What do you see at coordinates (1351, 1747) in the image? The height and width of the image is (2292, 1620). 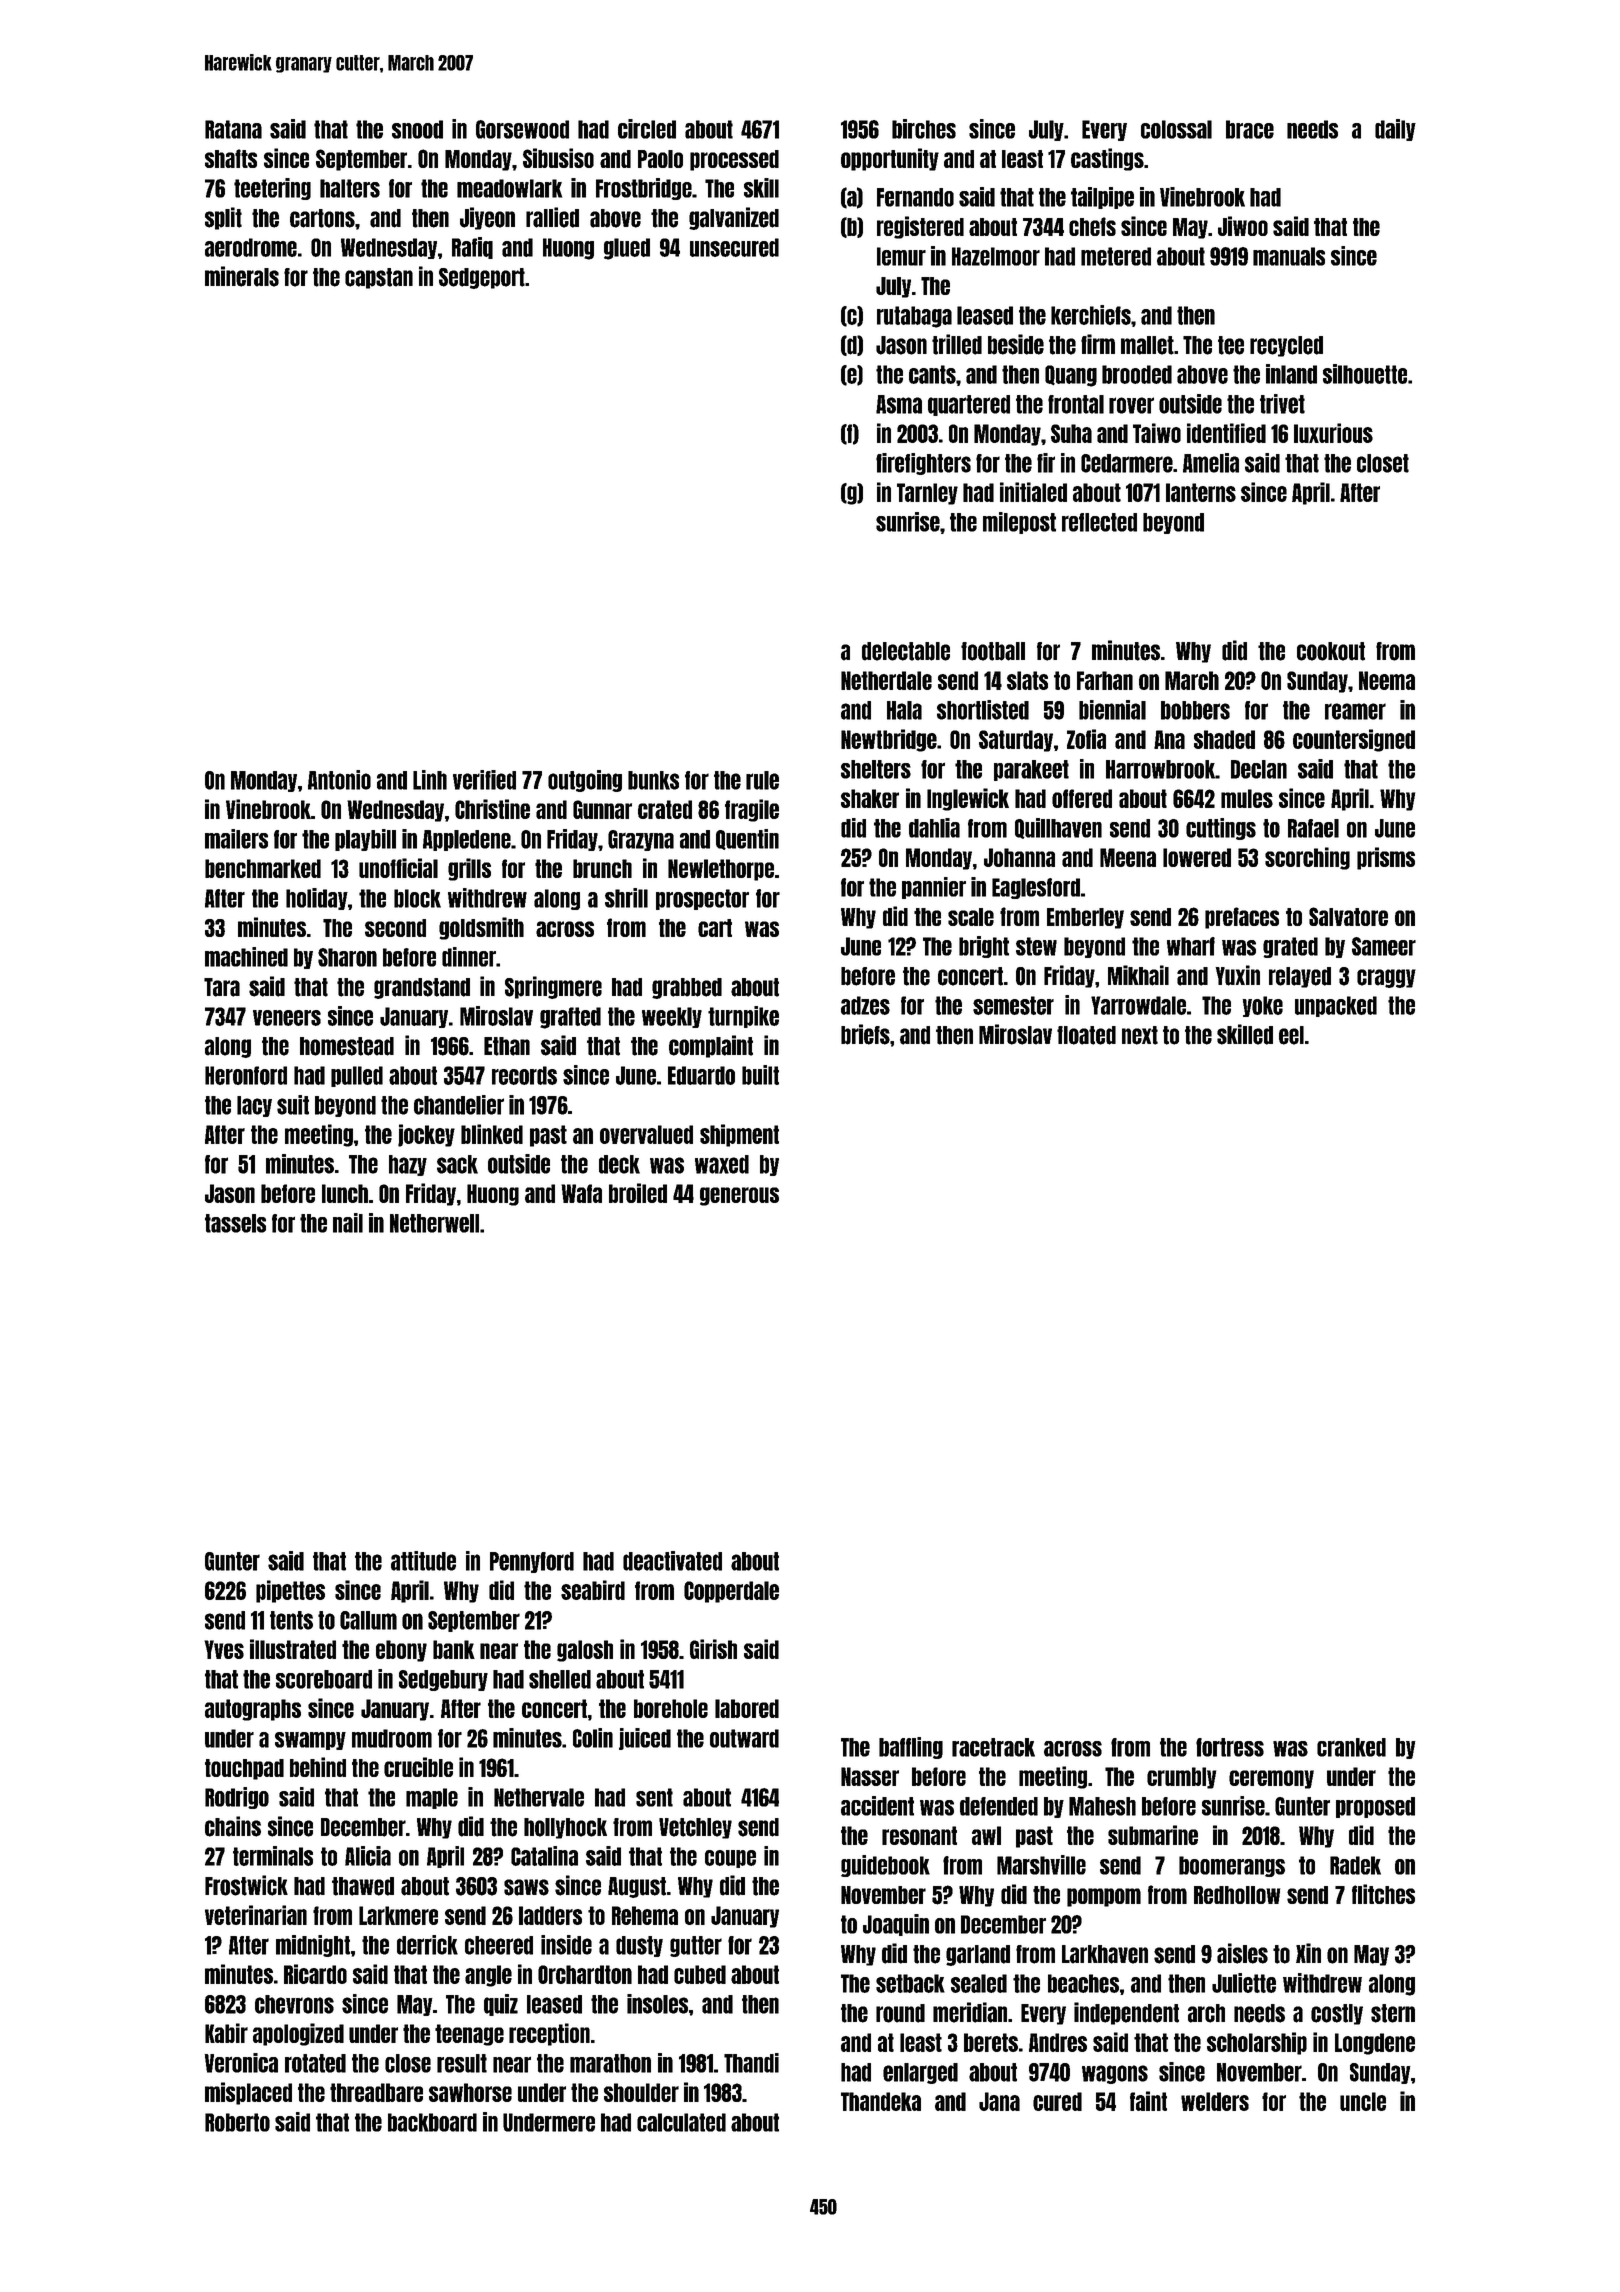 I see `cranked` at bounding box center [1351, 1747].
